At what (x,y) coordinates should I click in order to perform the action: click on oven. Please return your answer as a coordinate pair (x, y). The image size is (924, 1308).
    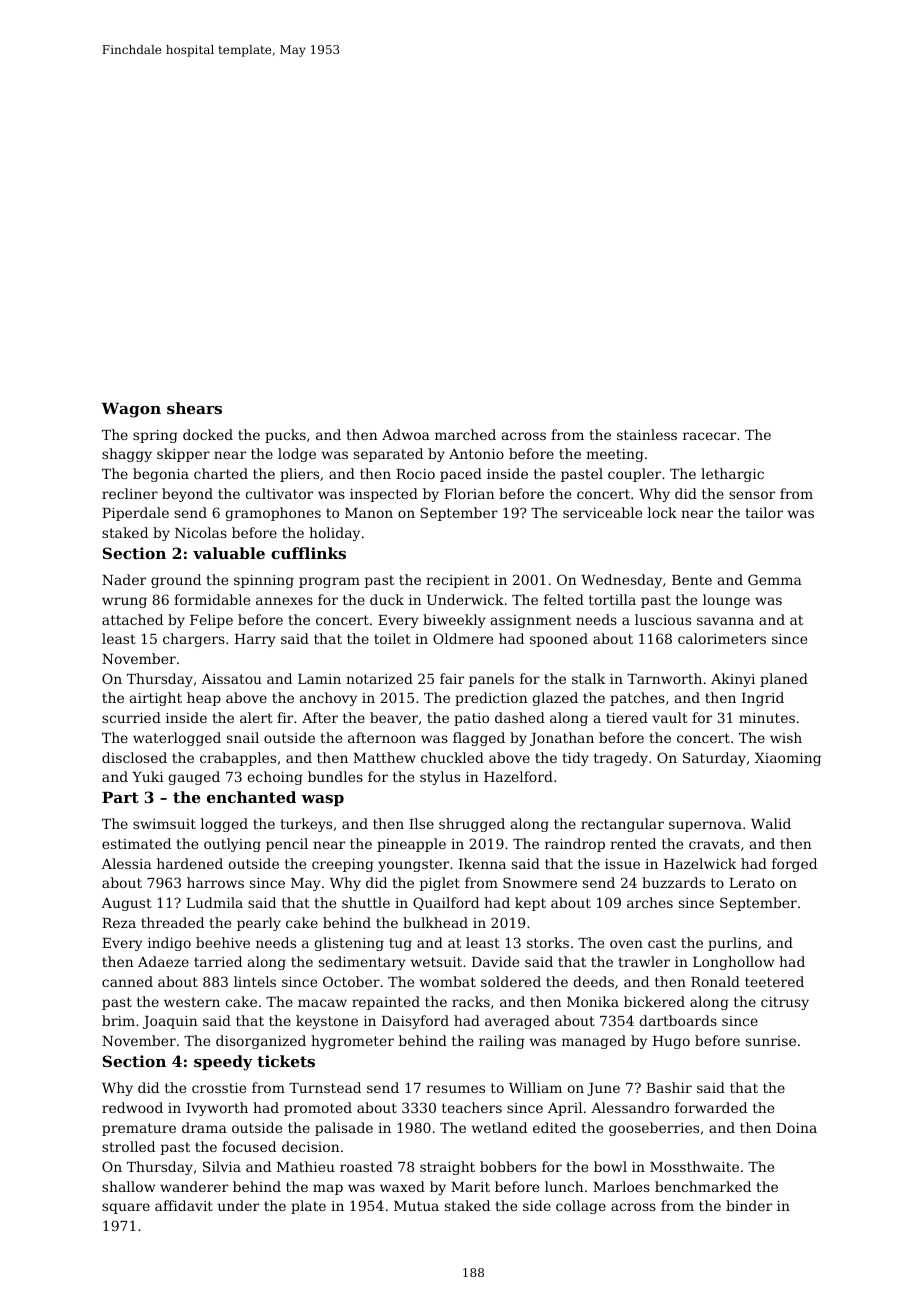
    Looking at the image, I should click on (626, 944).
